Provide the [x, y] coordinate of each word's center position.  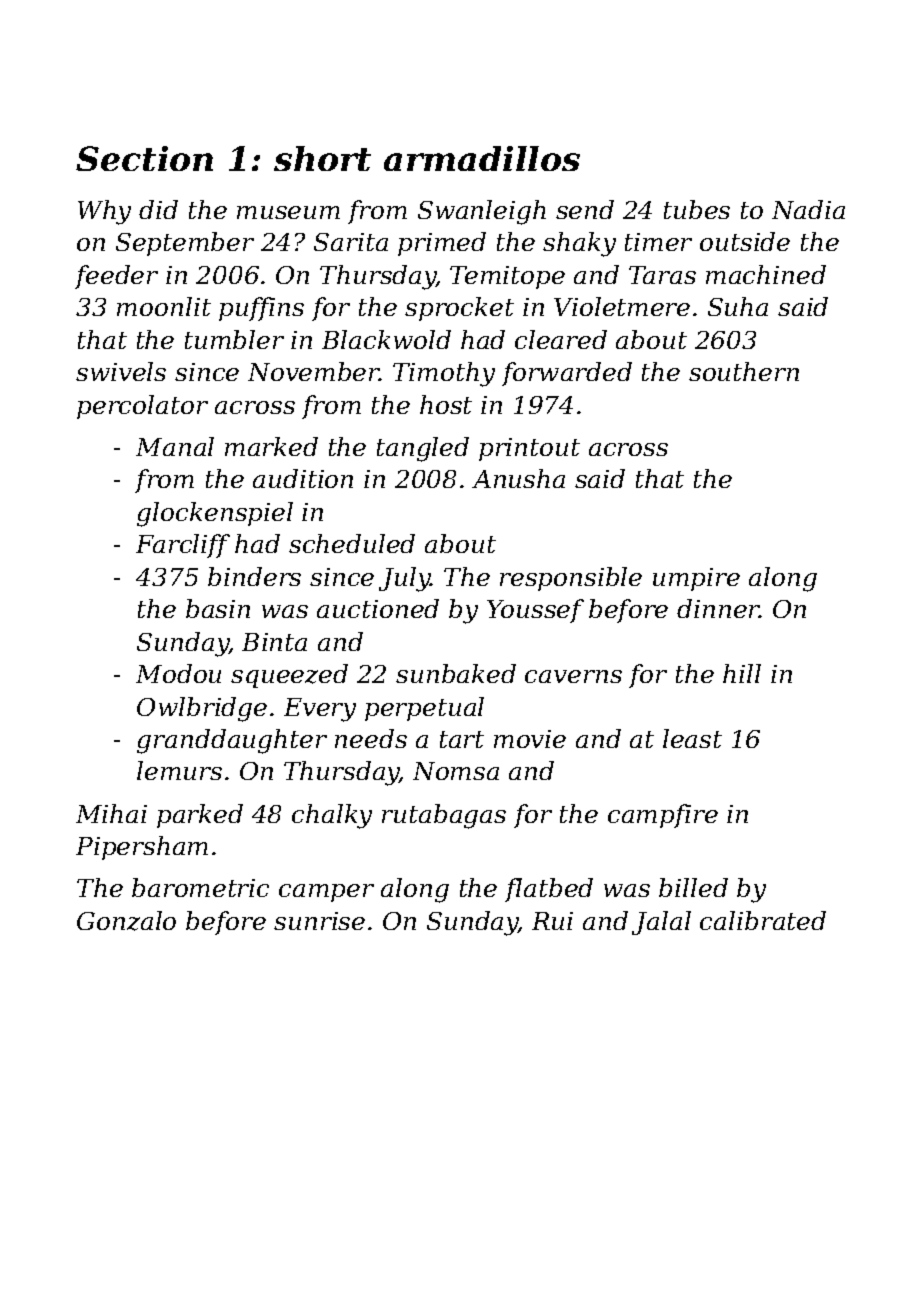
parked [200, 816]
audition [303, 478]
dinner [718, 608]
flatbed [549, 890]
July [405, 579]
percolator [142, 407]
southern [744, 371]
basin [218, 608]
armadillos [482, 158]
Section [144, 158]
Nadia [808, 209]
